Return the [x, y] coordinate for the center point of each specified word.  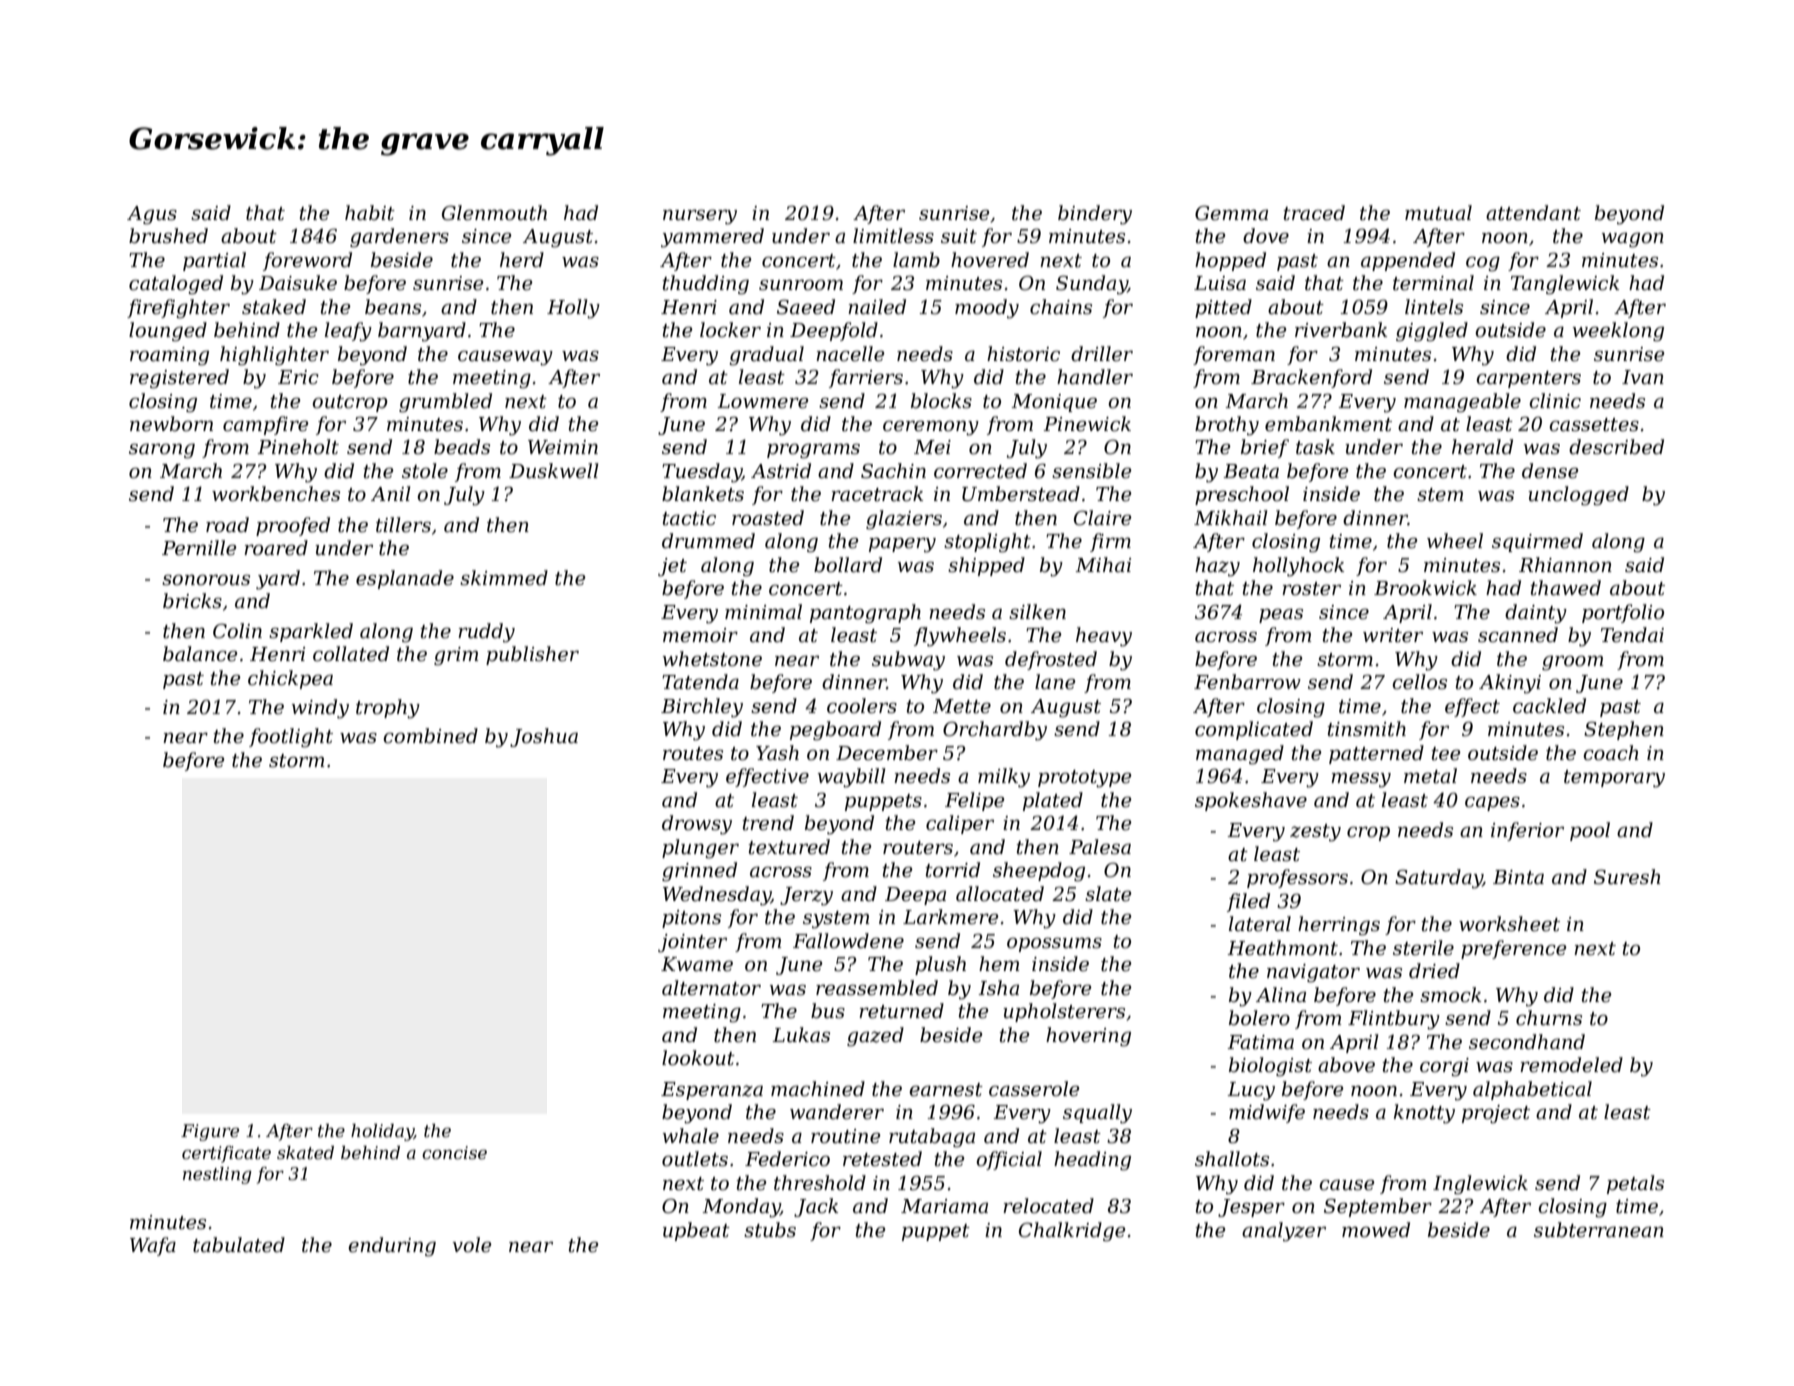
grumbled [445, 403]
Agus [152, 215]
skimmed [504, 578]
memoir [700, 635]
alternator [711, 988]
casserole [1034, 1089]
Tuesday [702, 473]
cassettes [1594, 425]
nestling [217, 1175]
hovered [990, 260]
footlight [291, 738]
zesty [1315, 833]
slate [1108, 894]
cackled [1549, 706]
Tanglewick [1565, 285]
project [1496, 1114]
